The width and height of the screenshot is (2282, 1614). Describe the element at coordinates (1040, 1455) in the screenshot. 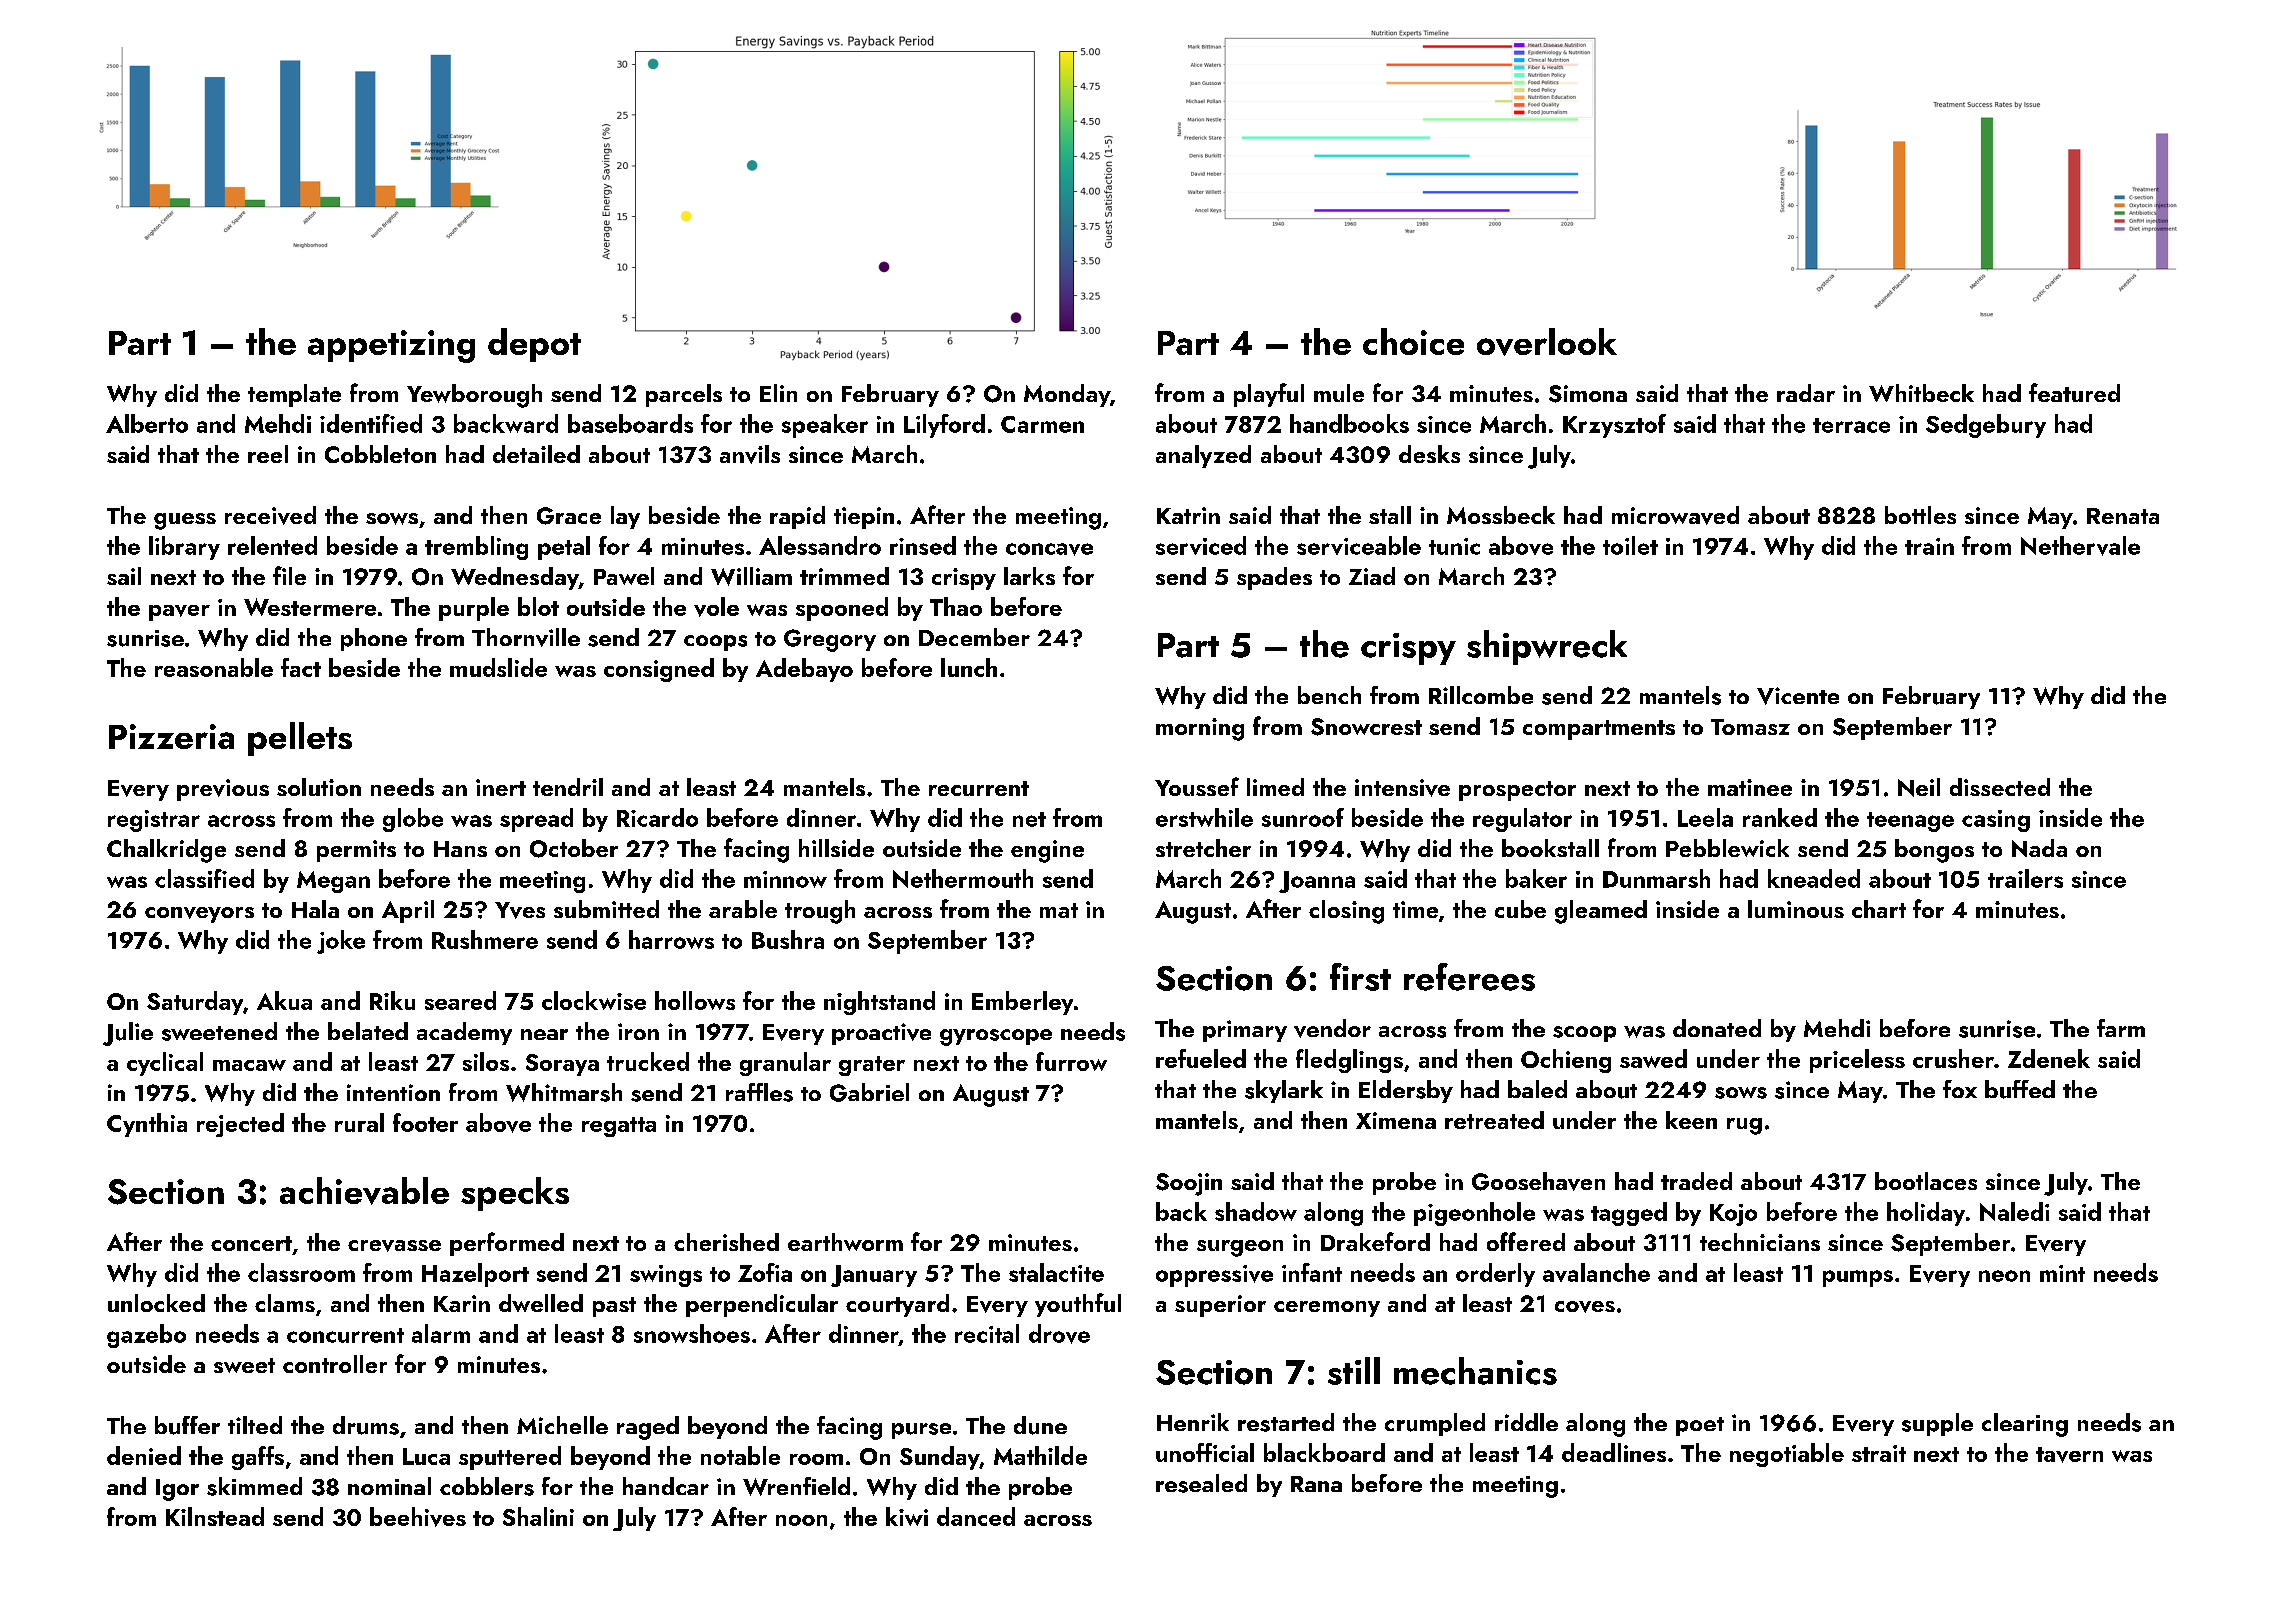

I see `Mathilde` at that location.
